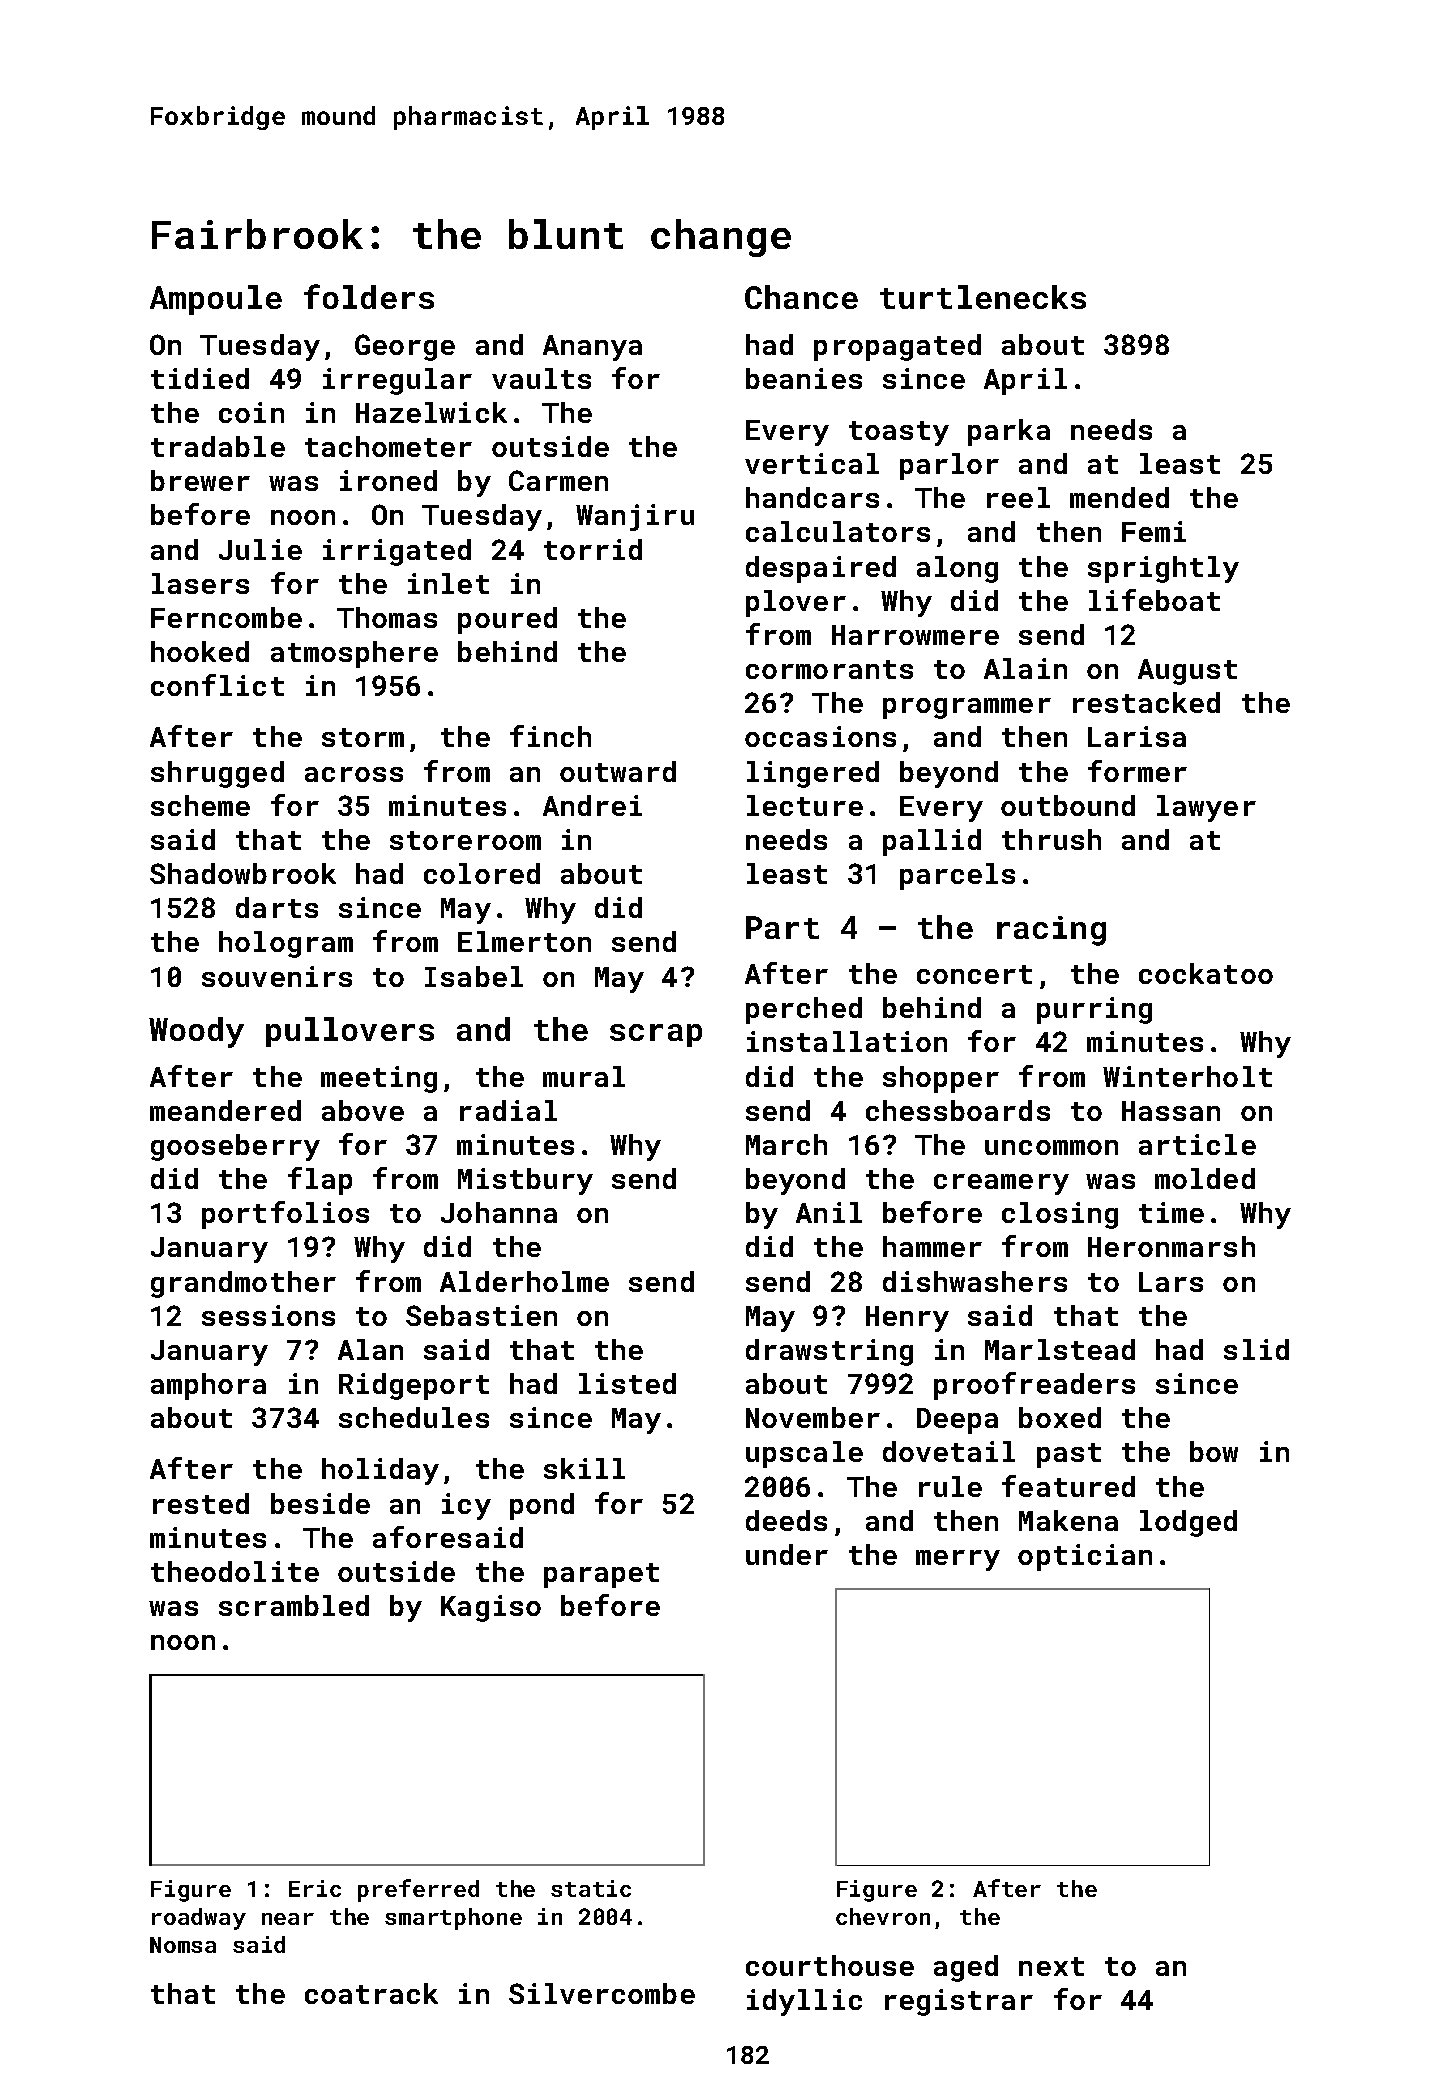  I want to click on coatrack, so click(371, 1993).
